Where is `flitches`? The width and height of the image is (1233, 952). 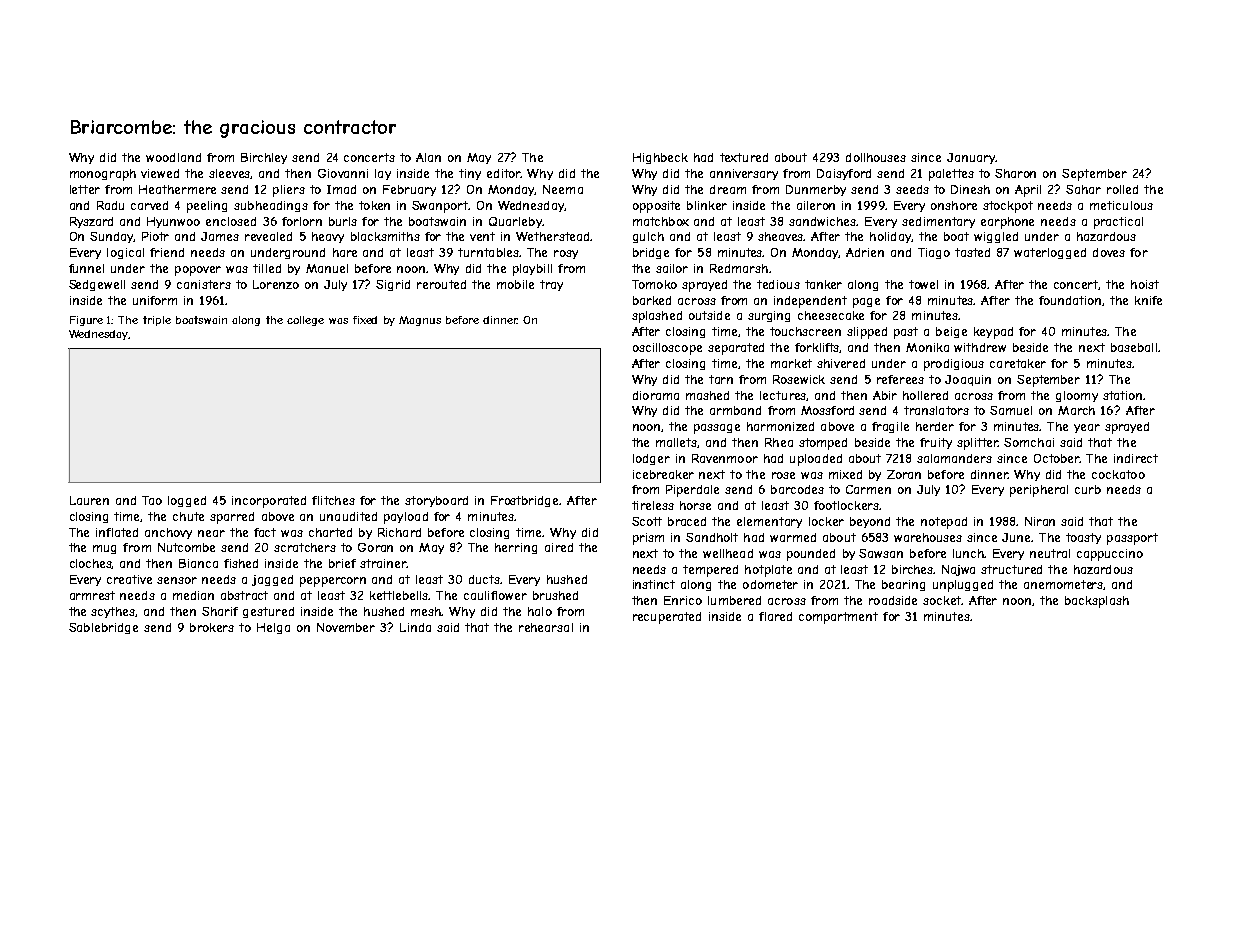 flitches is located at coordinates (333, 500).
